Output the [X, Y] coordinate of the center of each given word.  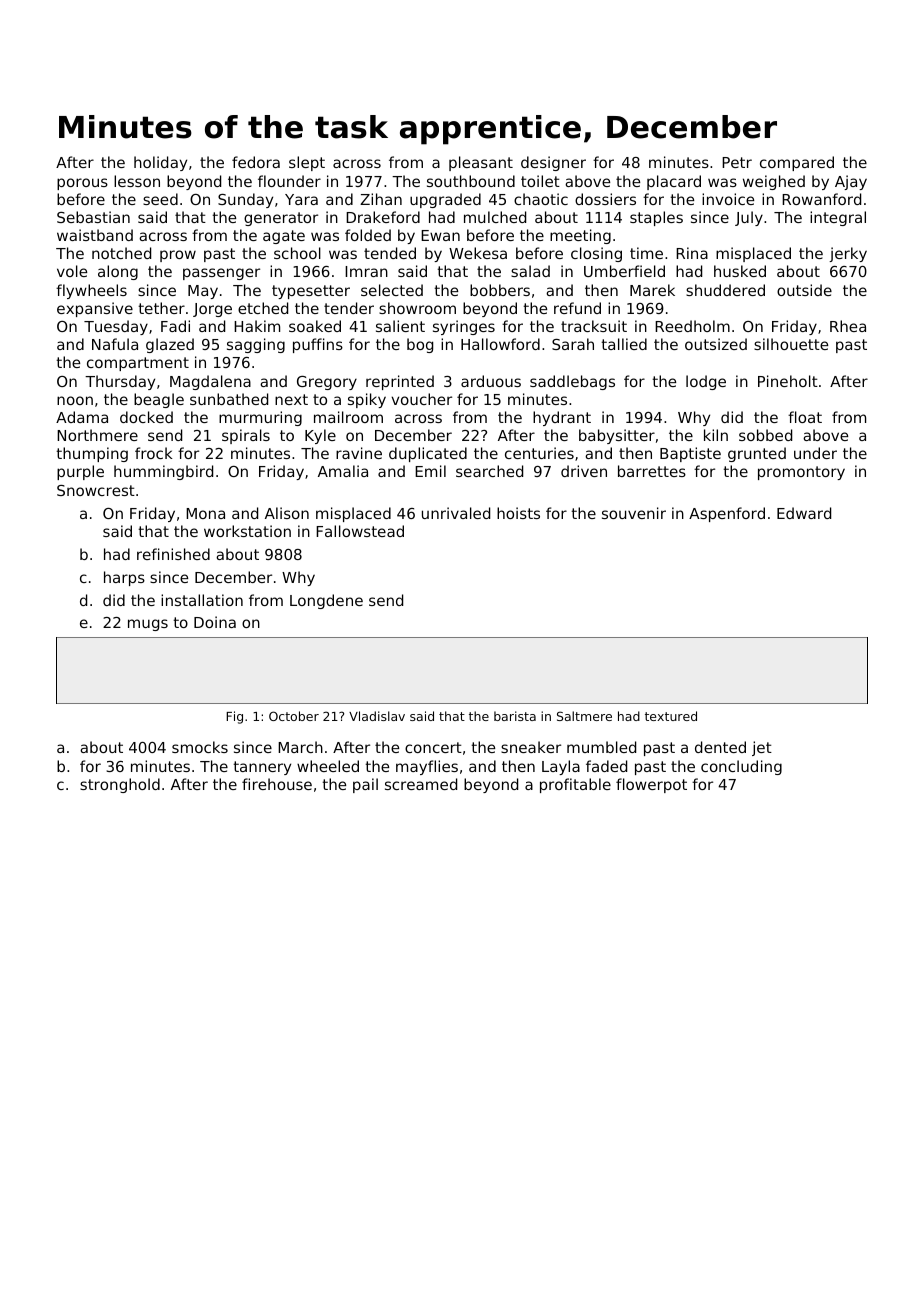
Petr [737, 162]
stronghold [120, 785]
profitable [575, 785]
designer [553, 163]
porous [82, 184]
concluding [741, 767]
